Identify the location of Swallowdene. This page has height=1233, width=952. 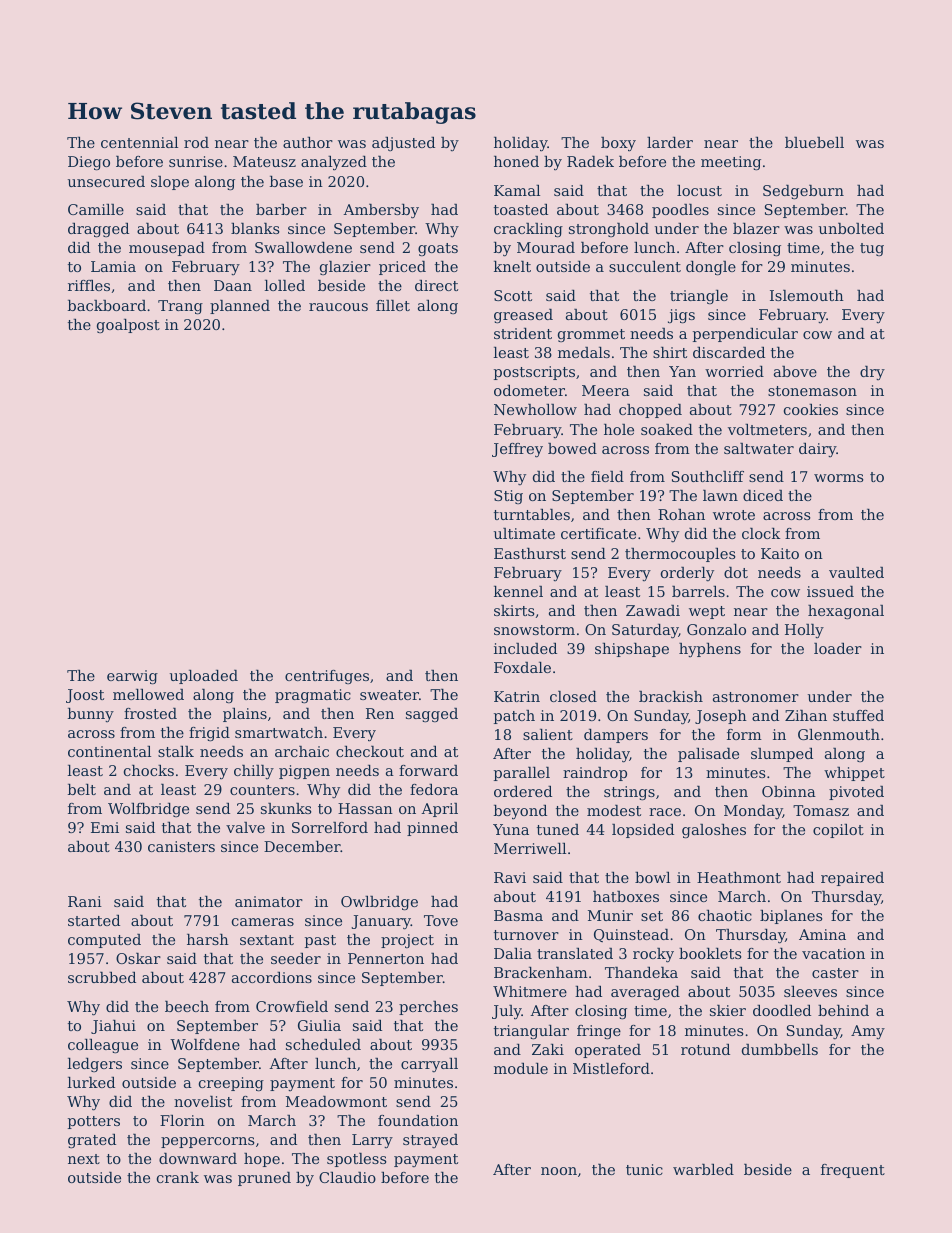
(303, 247).
